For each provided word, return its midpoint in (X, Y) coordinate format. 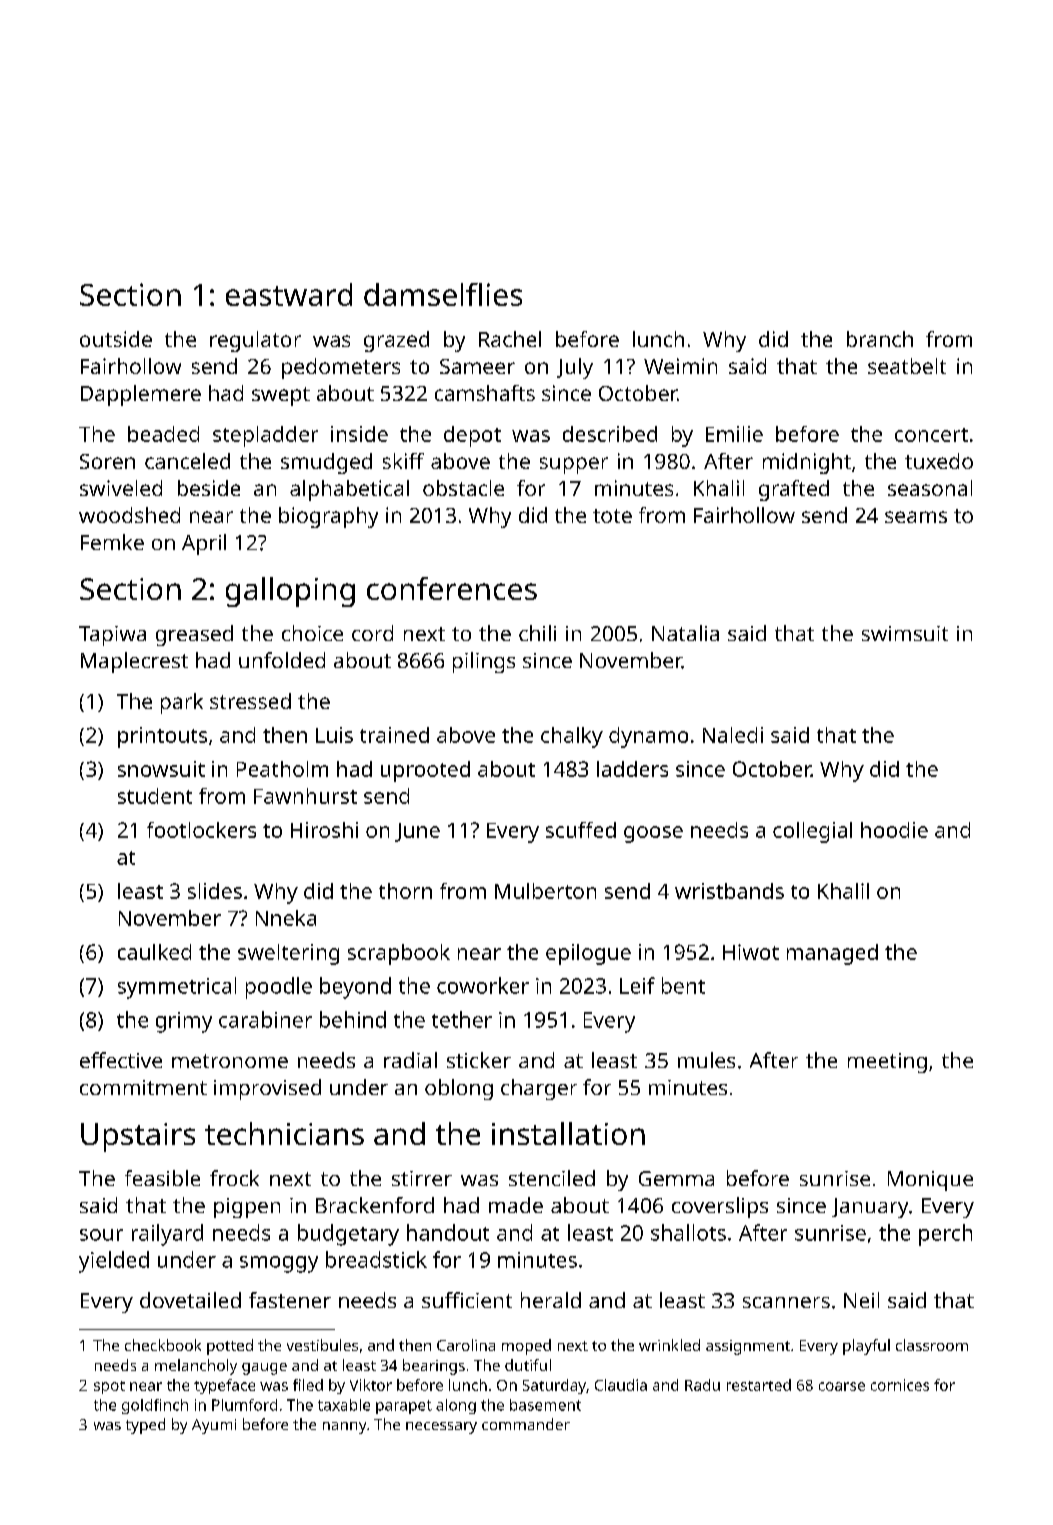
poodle (279, 988)
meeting (887, 1063)
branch (880, 339)
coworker (483, 985)
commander (526, 1424)
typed (145, 1426)
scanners (786, 1302)
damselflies (443, 294)
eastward (289, 294)
